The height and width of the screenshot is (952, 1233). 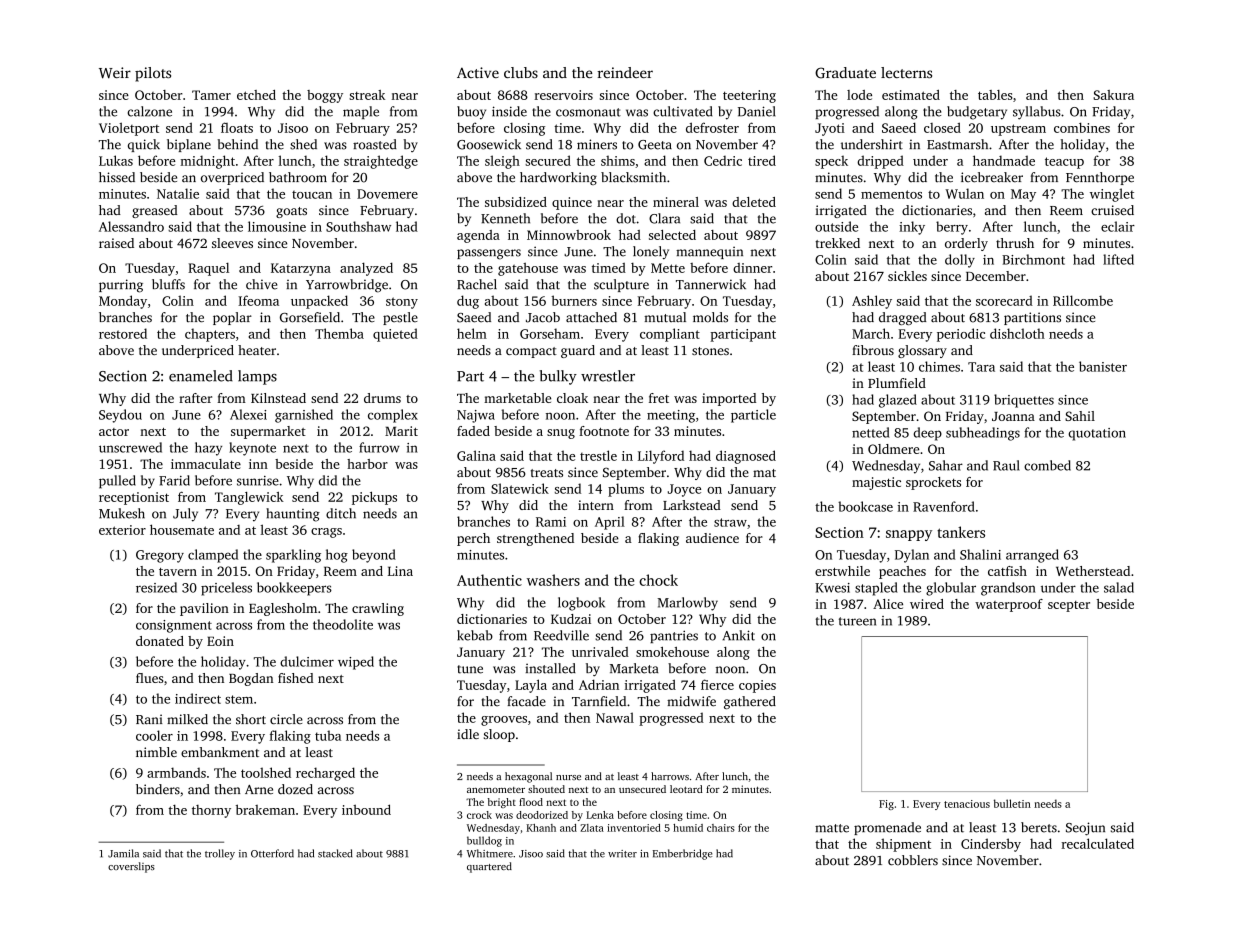 I want to click on brakeman, so click(x=265, y=809).
